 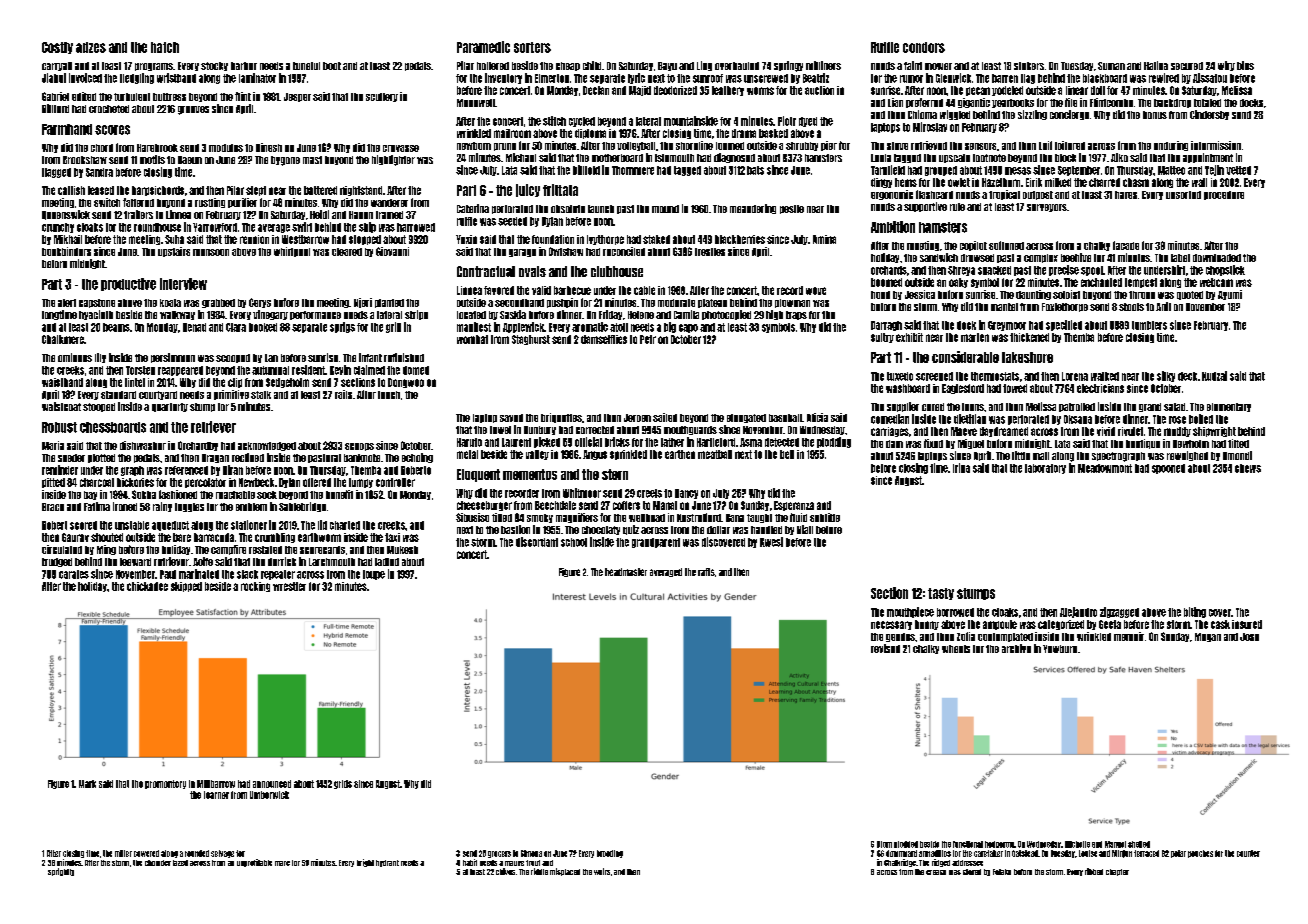 I want to click on chocolaty, so click(x=601, y=530).
